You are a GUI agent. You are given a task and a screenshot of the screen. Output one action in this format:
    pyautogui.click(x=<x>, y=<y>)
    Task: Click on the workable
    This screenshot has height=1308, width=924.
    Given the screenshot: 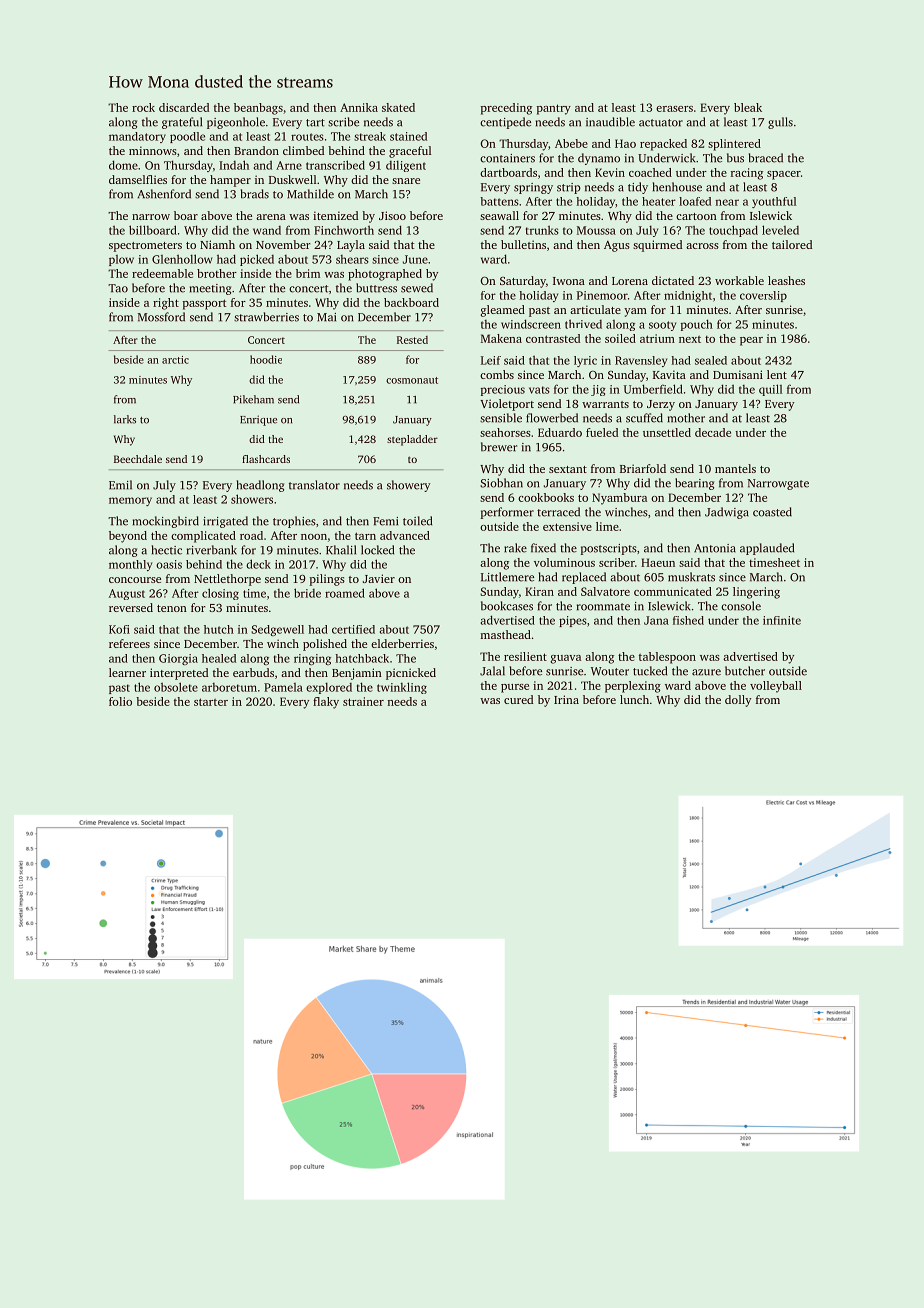 What is the action you would take?
    pyautogui.click(x=739, y=280)
